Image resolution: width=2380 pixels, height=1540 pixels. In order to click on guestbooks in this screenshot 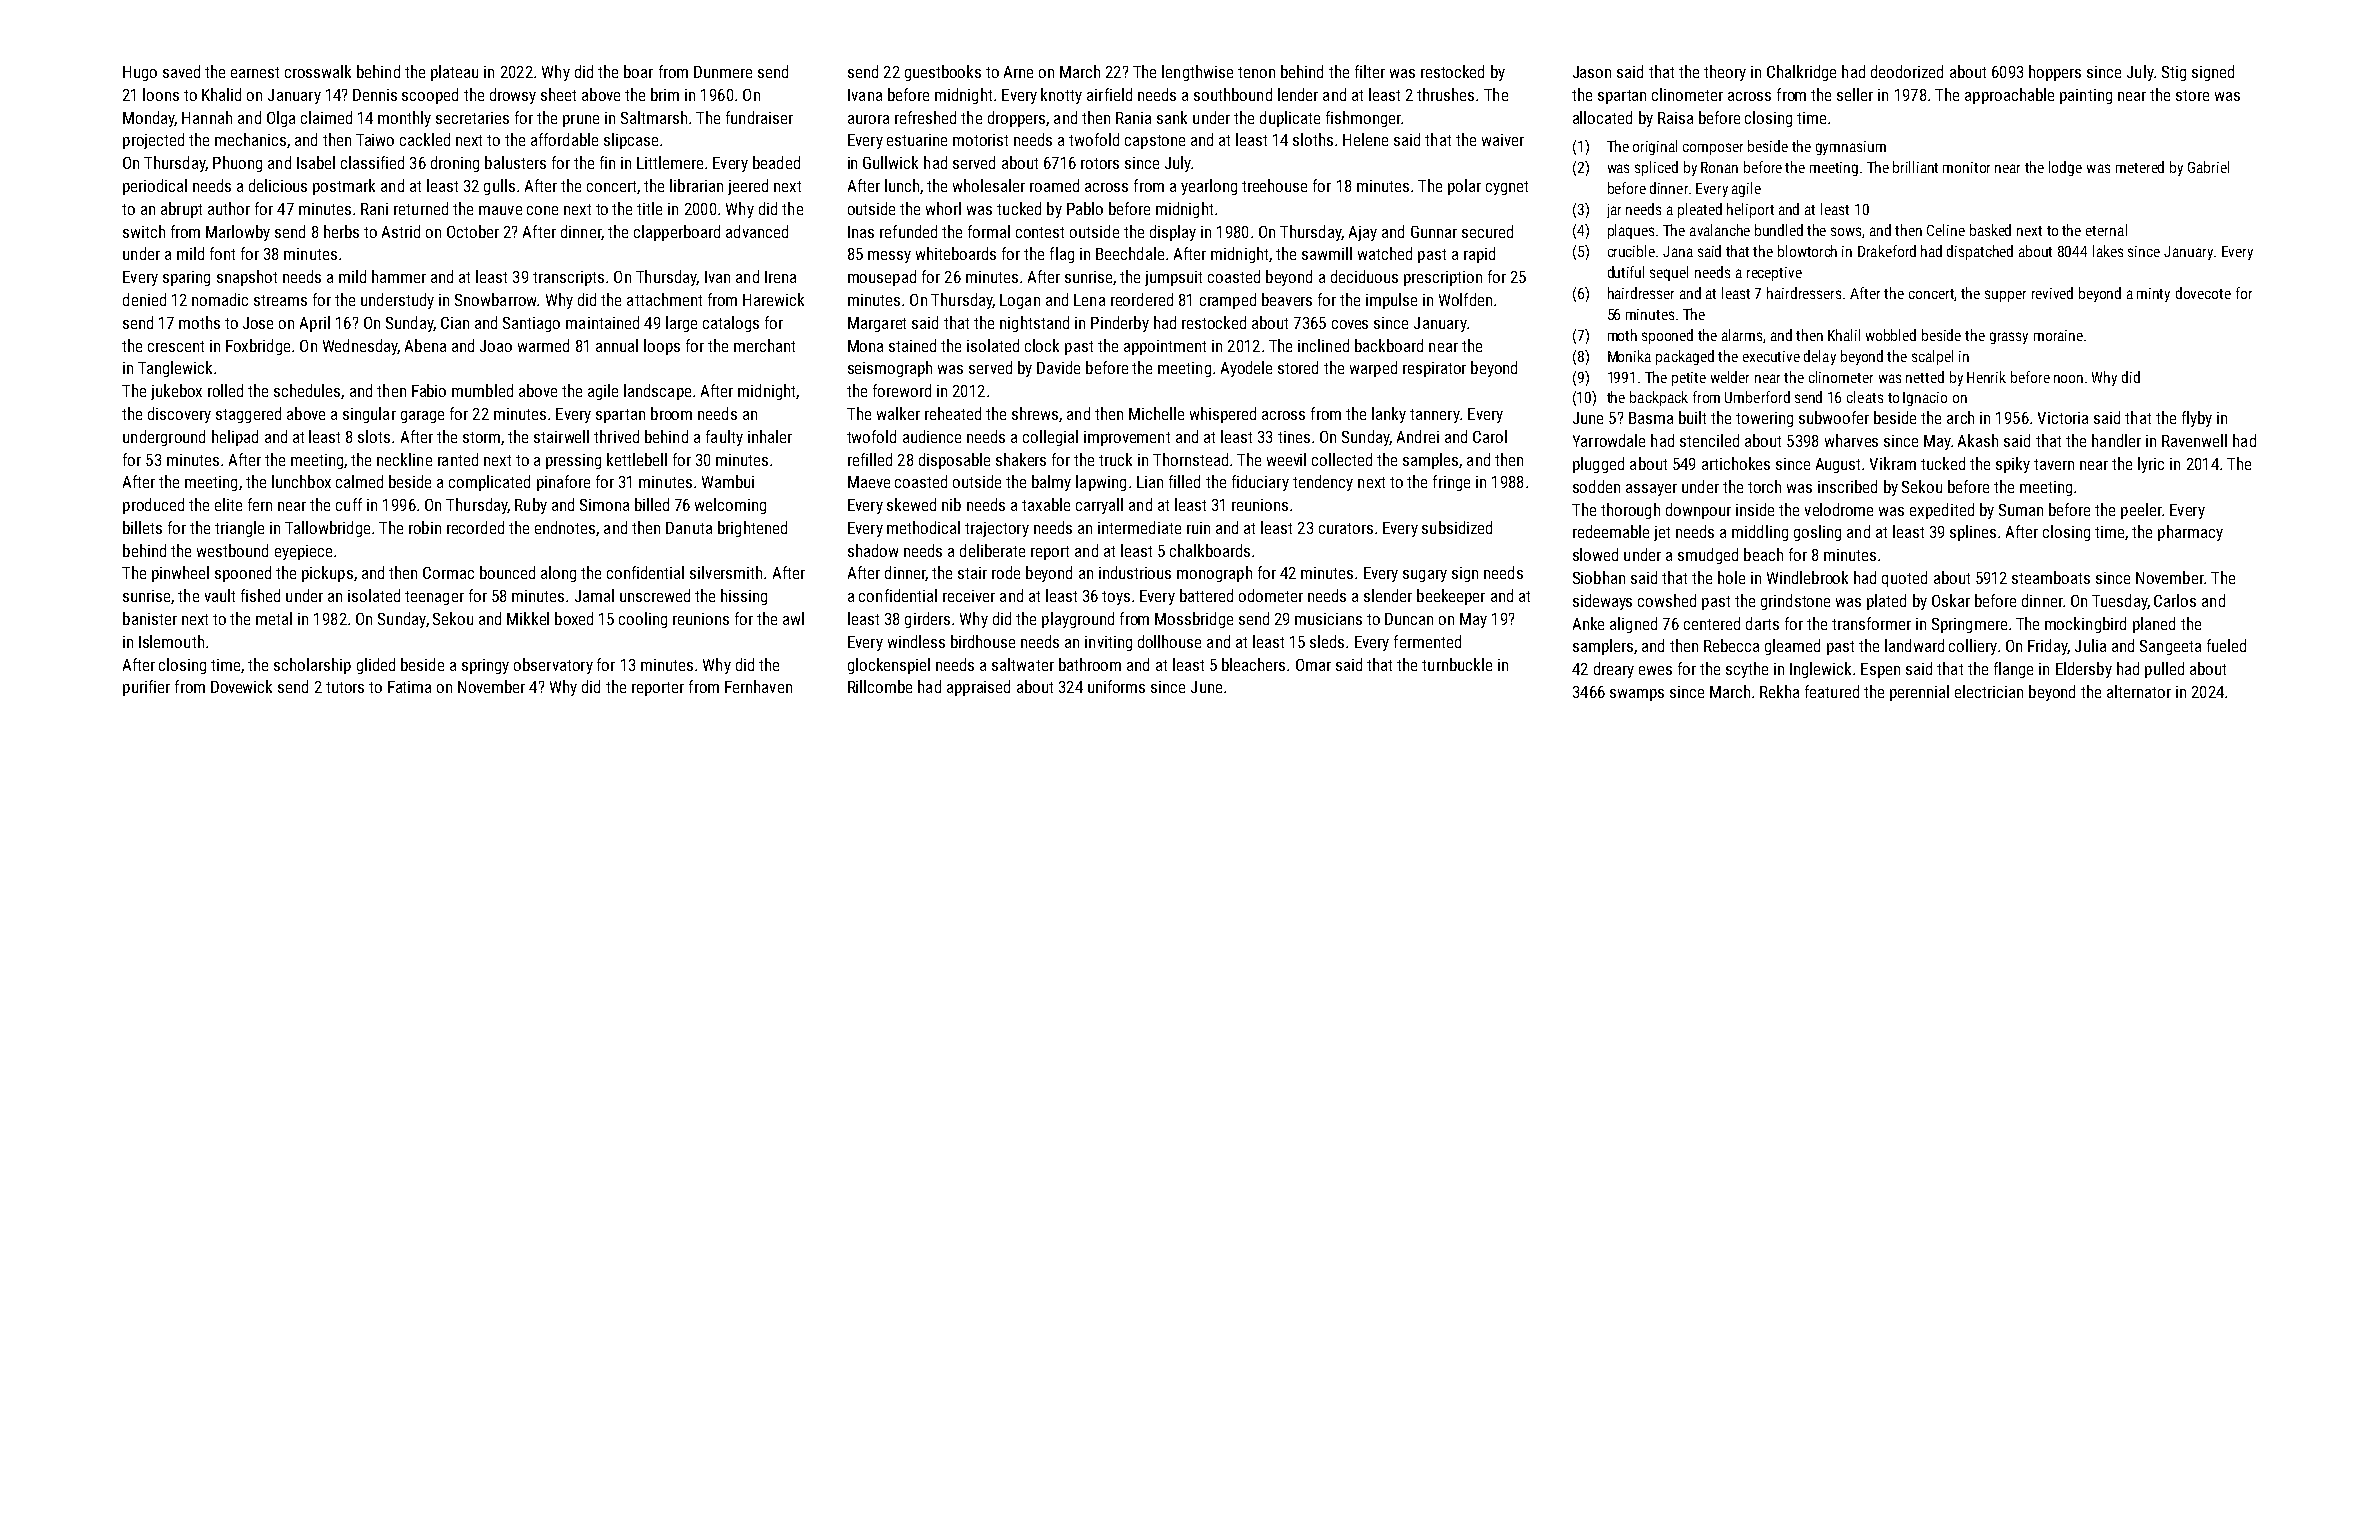, I will do `click(943, 73)`.
